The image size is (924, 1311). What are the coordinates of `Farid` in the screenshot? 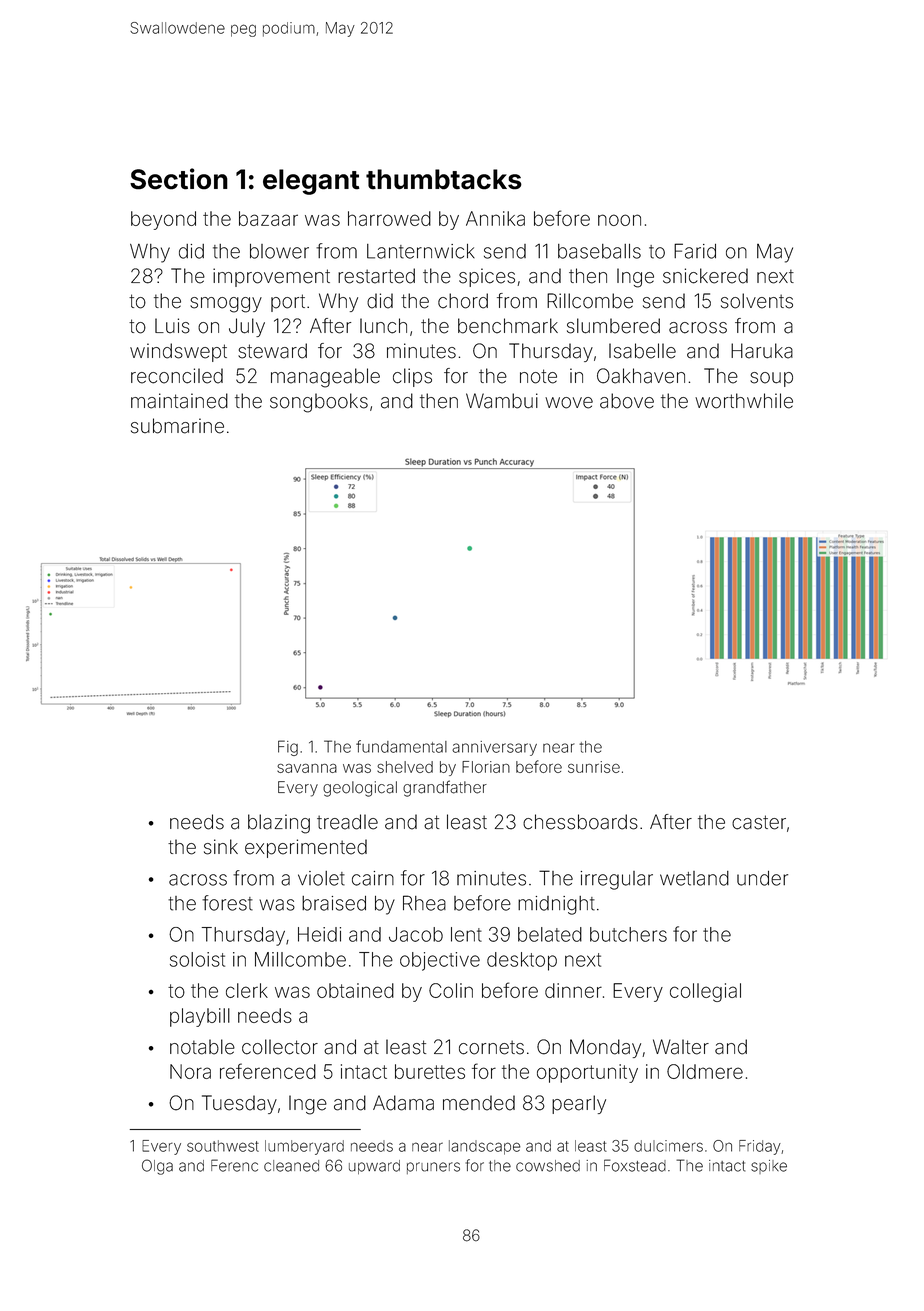 It's located at (695, 251).
